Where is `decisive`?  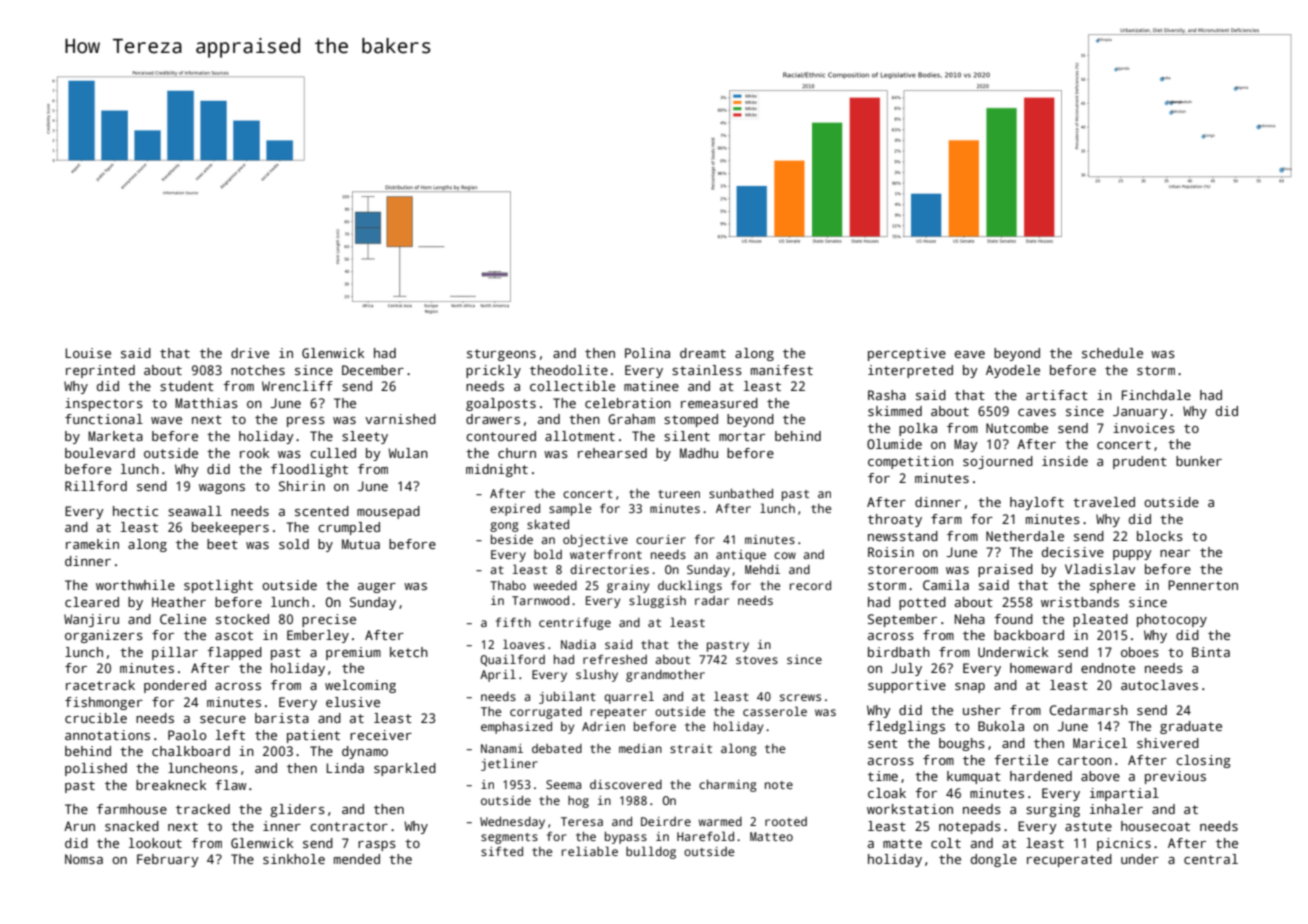 decisive is located at coordinates (1073, 552).
